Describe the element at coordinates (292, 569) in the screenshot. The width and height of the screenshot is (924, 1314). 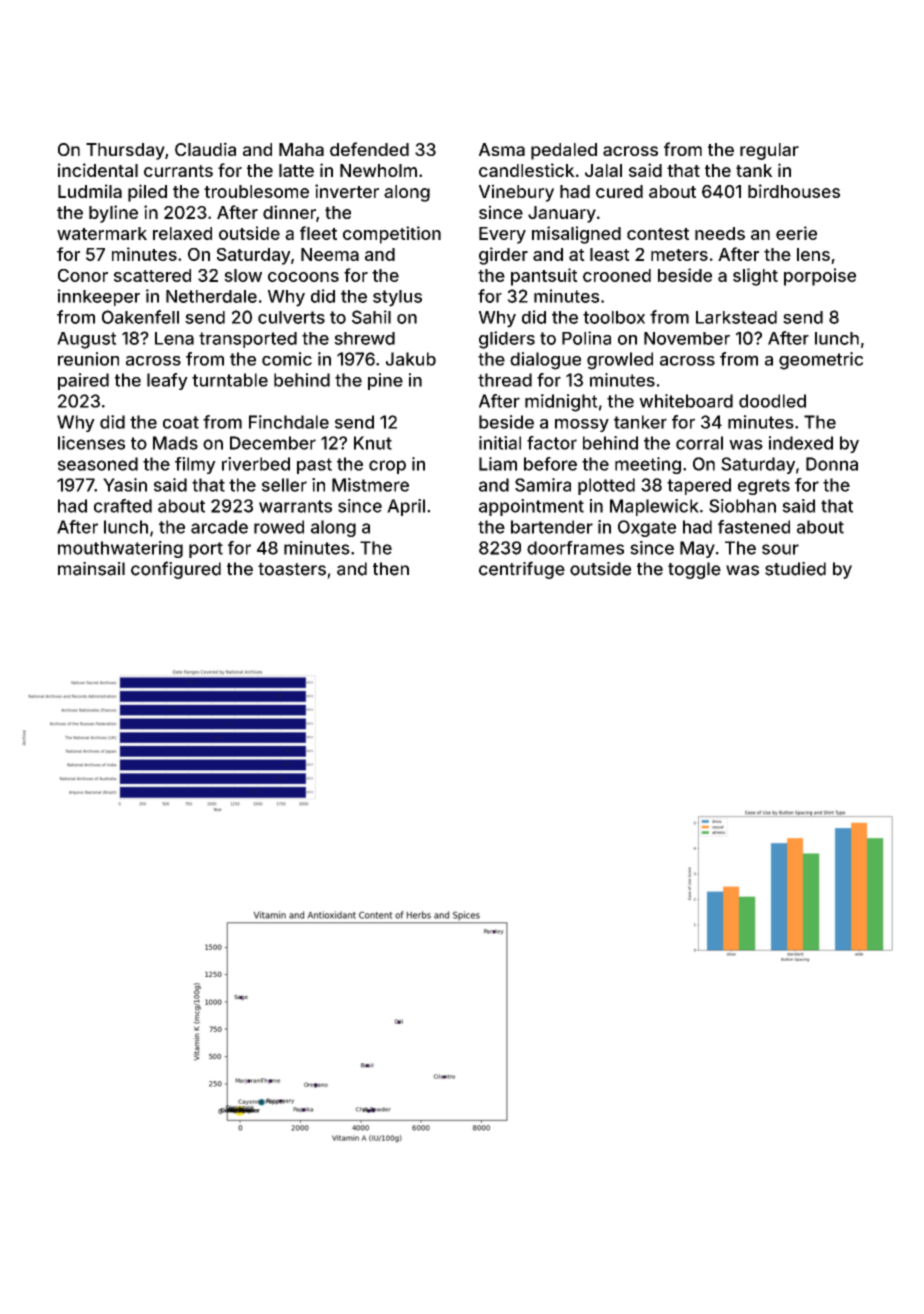
I see `toasters` at that location.
